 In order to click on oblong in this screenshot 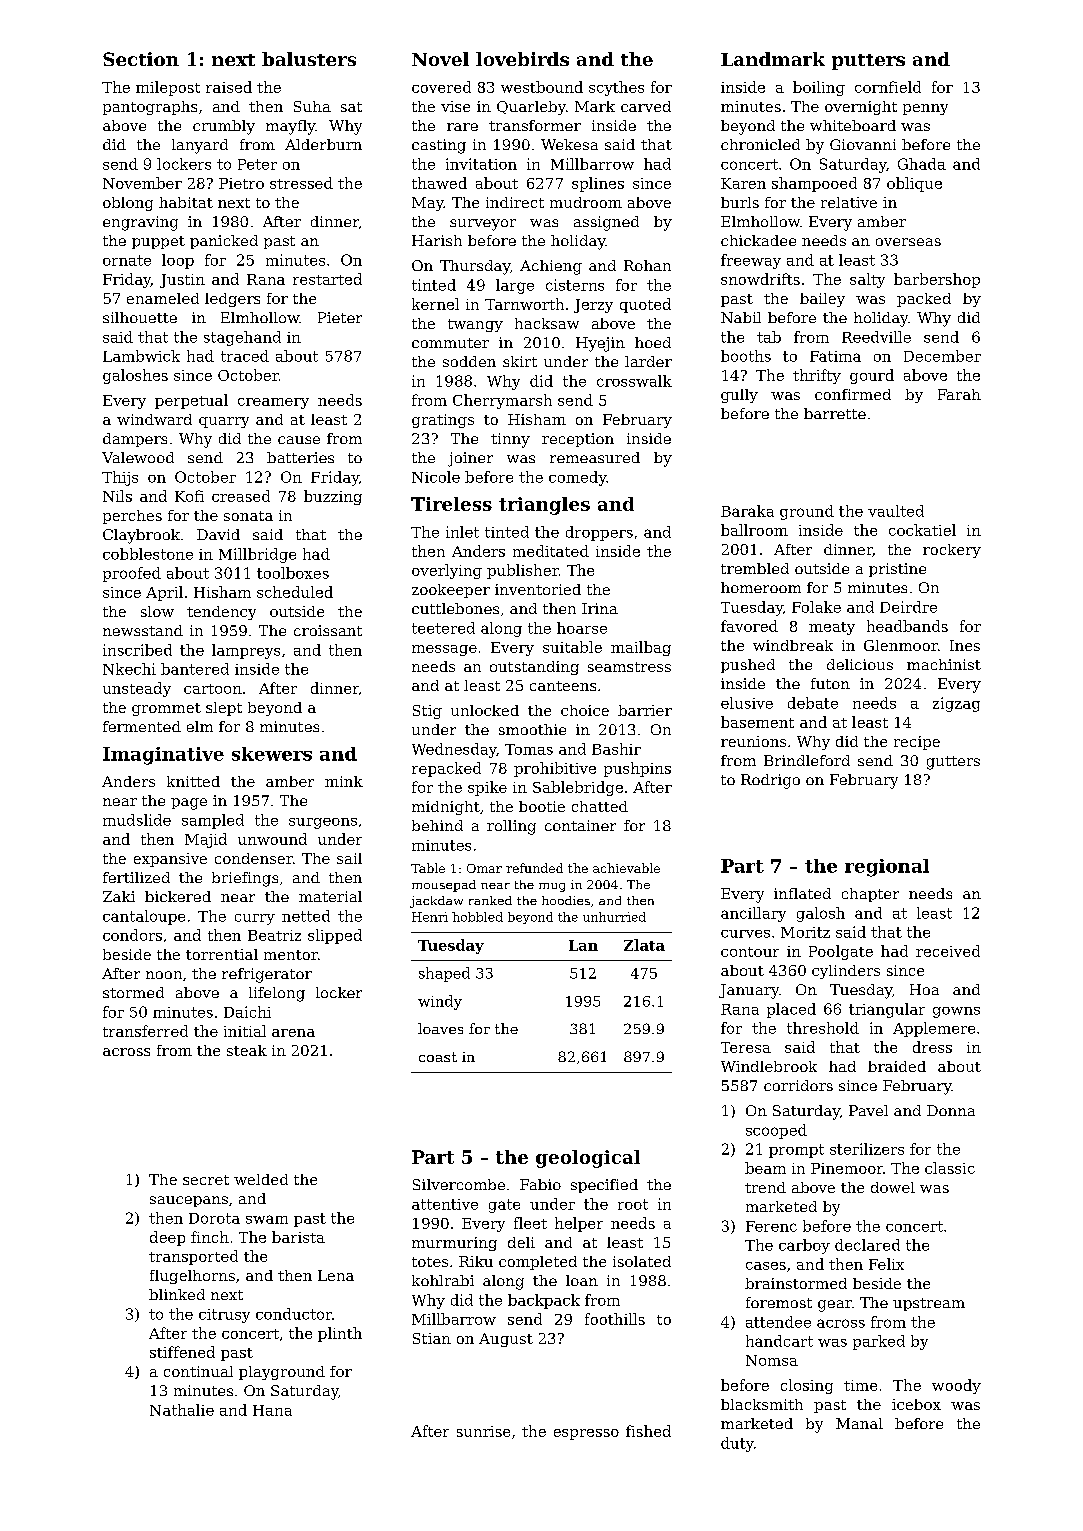, I will do `click(128, 204)`.
